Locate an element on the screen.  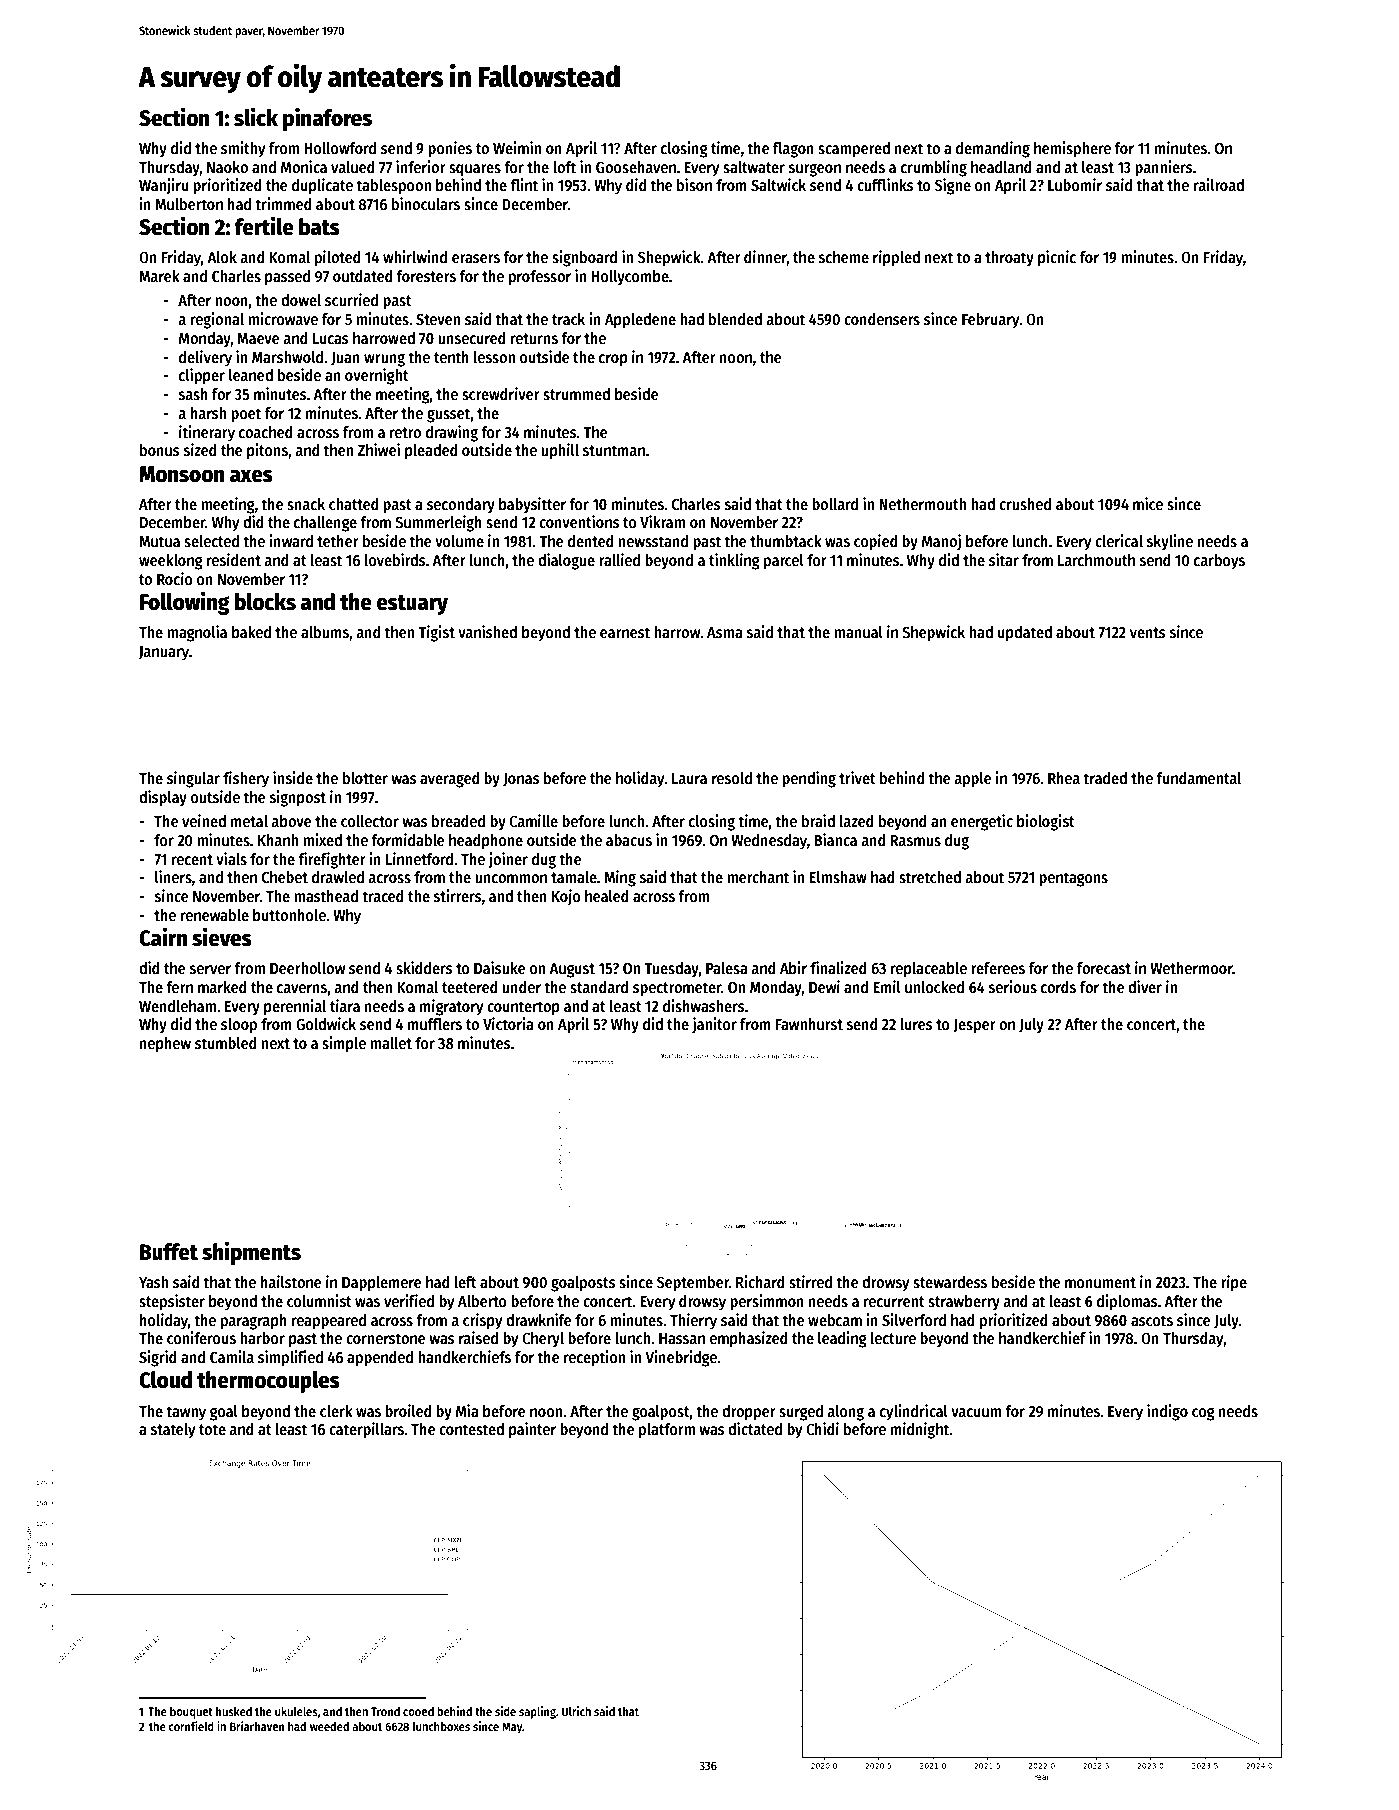
Lubomir is located at coordinates (1075, 184).
